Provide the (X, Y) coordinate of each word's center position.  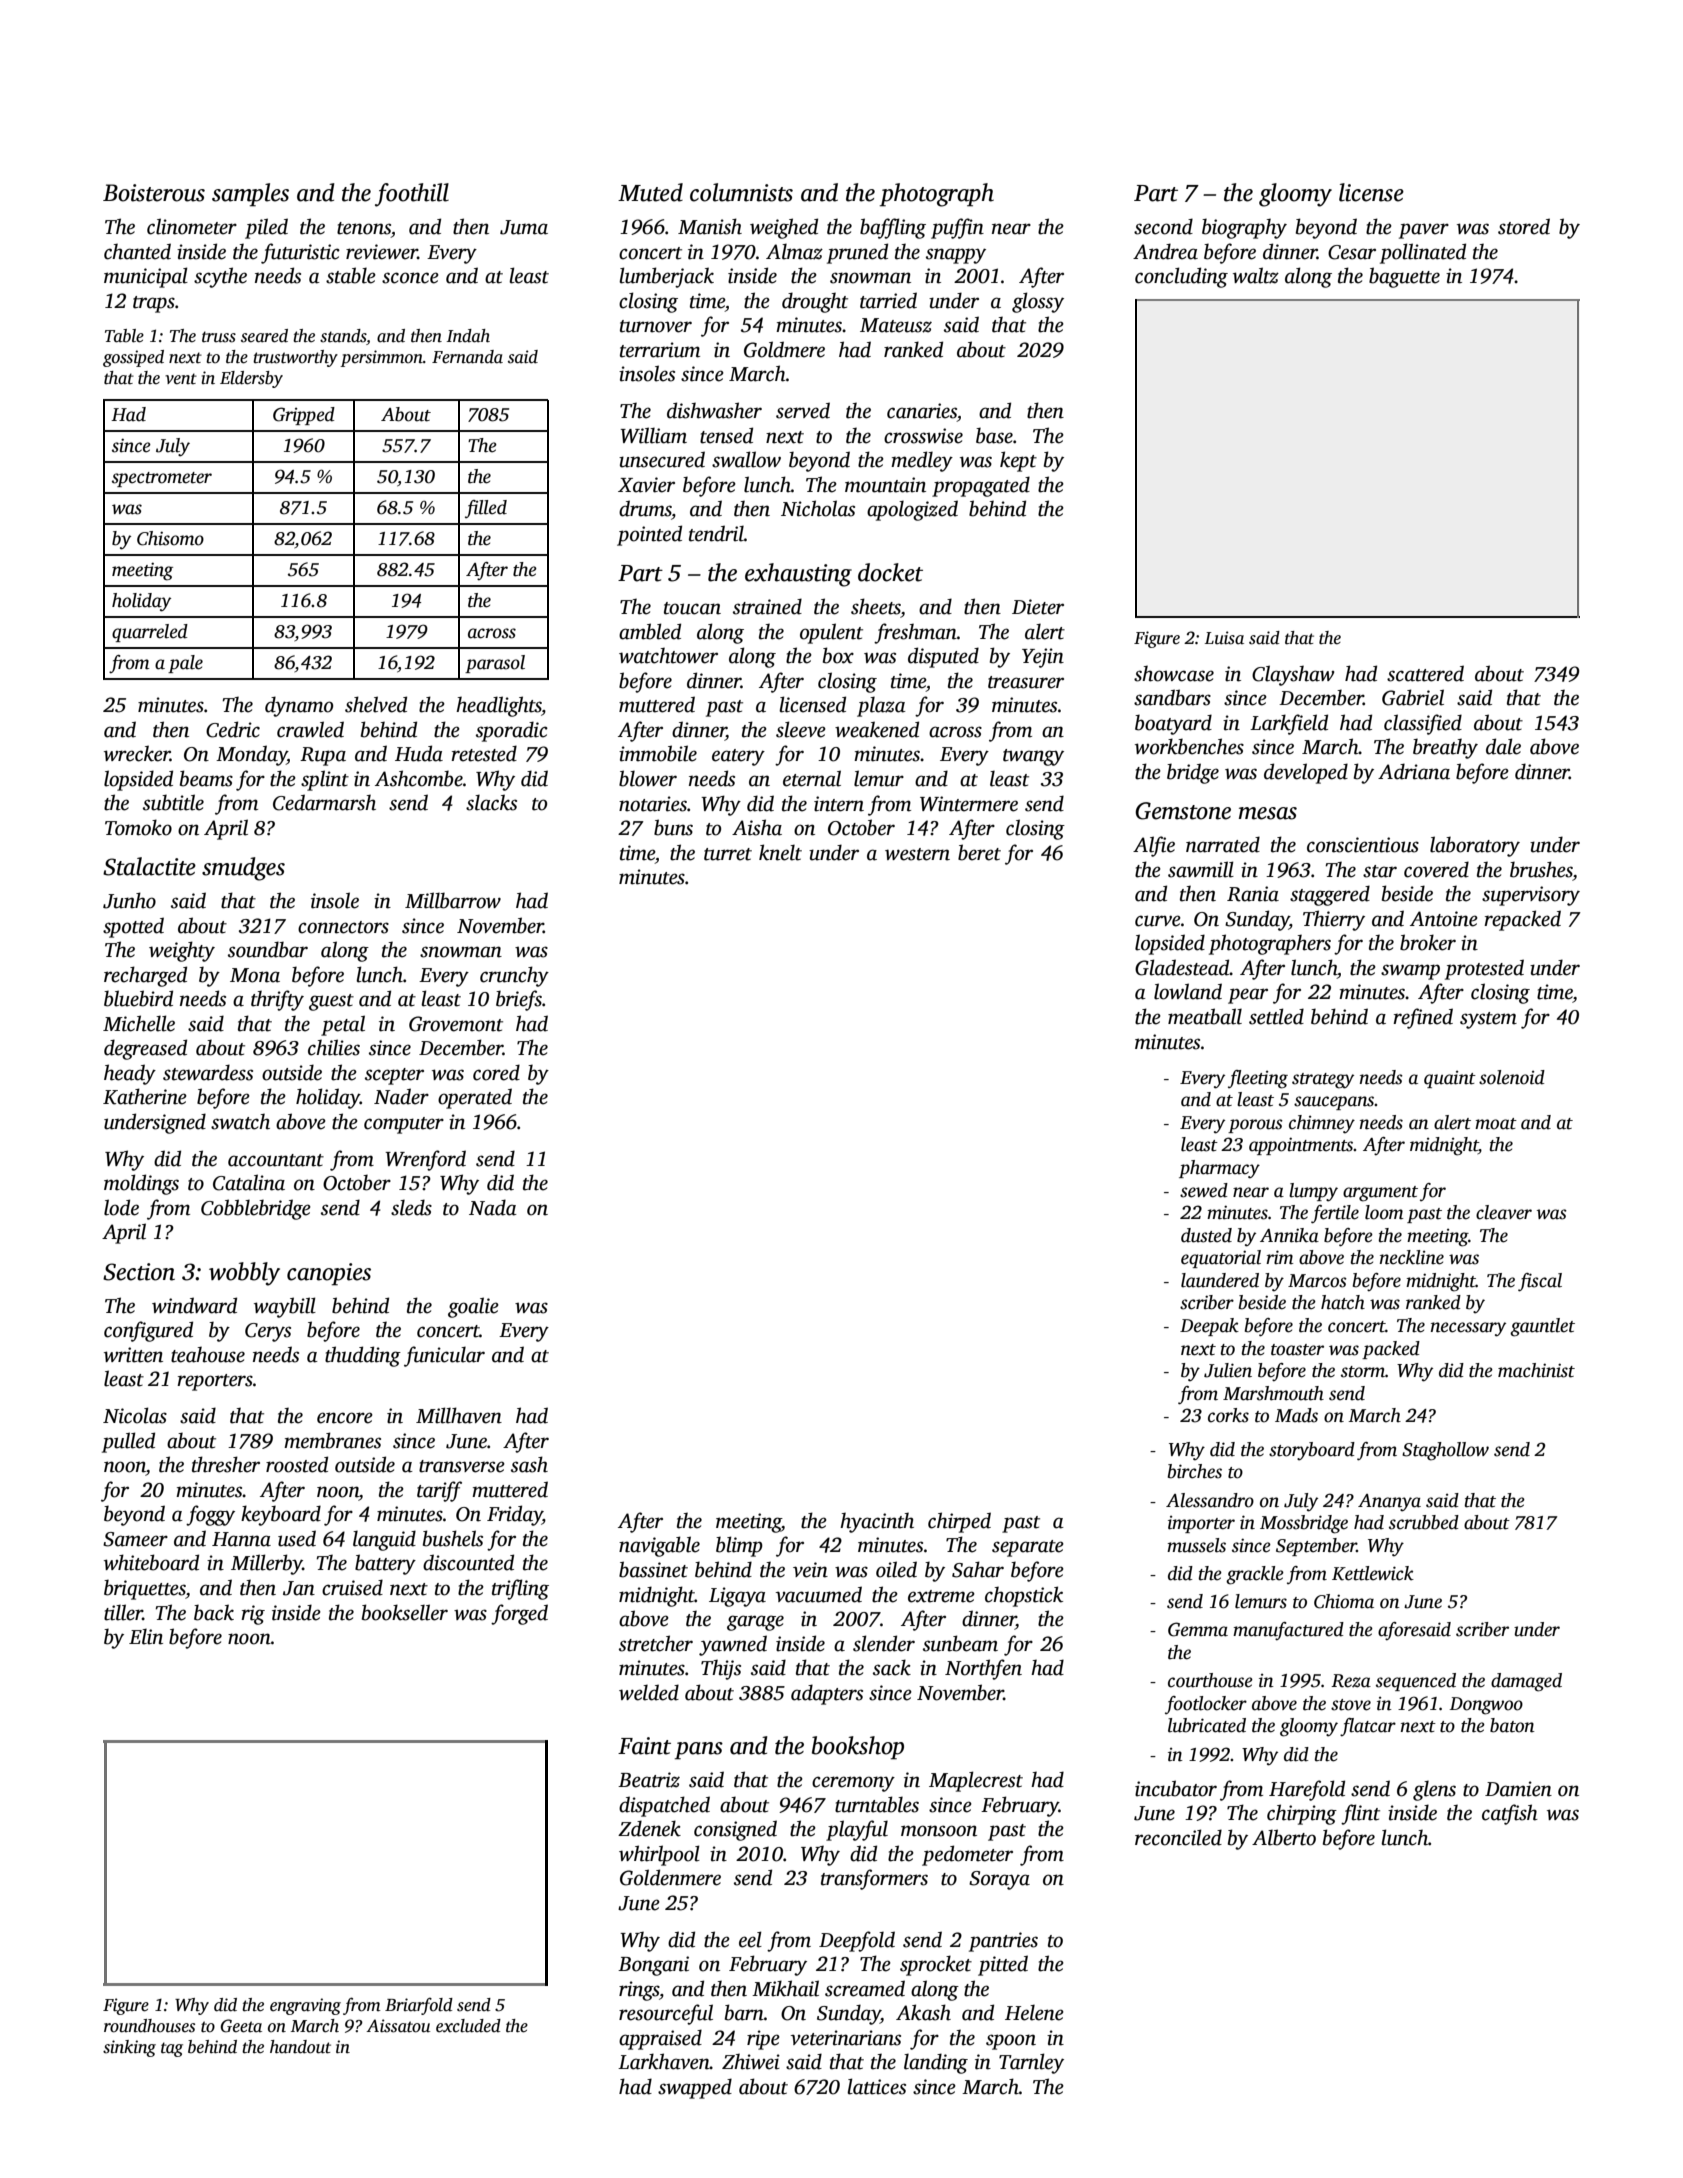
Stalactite (149, 866)
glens (1434, 1790)
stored (1524, 226)
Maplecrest (976, 1781)
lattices (876, 2086)
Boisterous (154, 193)
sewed (1204, 1190)
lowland (1188, 991)
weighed (784, 228)
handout (300, 2047)
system (1488, 1020)
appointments (1301, 1146)
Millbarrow (453, 900)
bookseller (405, 1612)
